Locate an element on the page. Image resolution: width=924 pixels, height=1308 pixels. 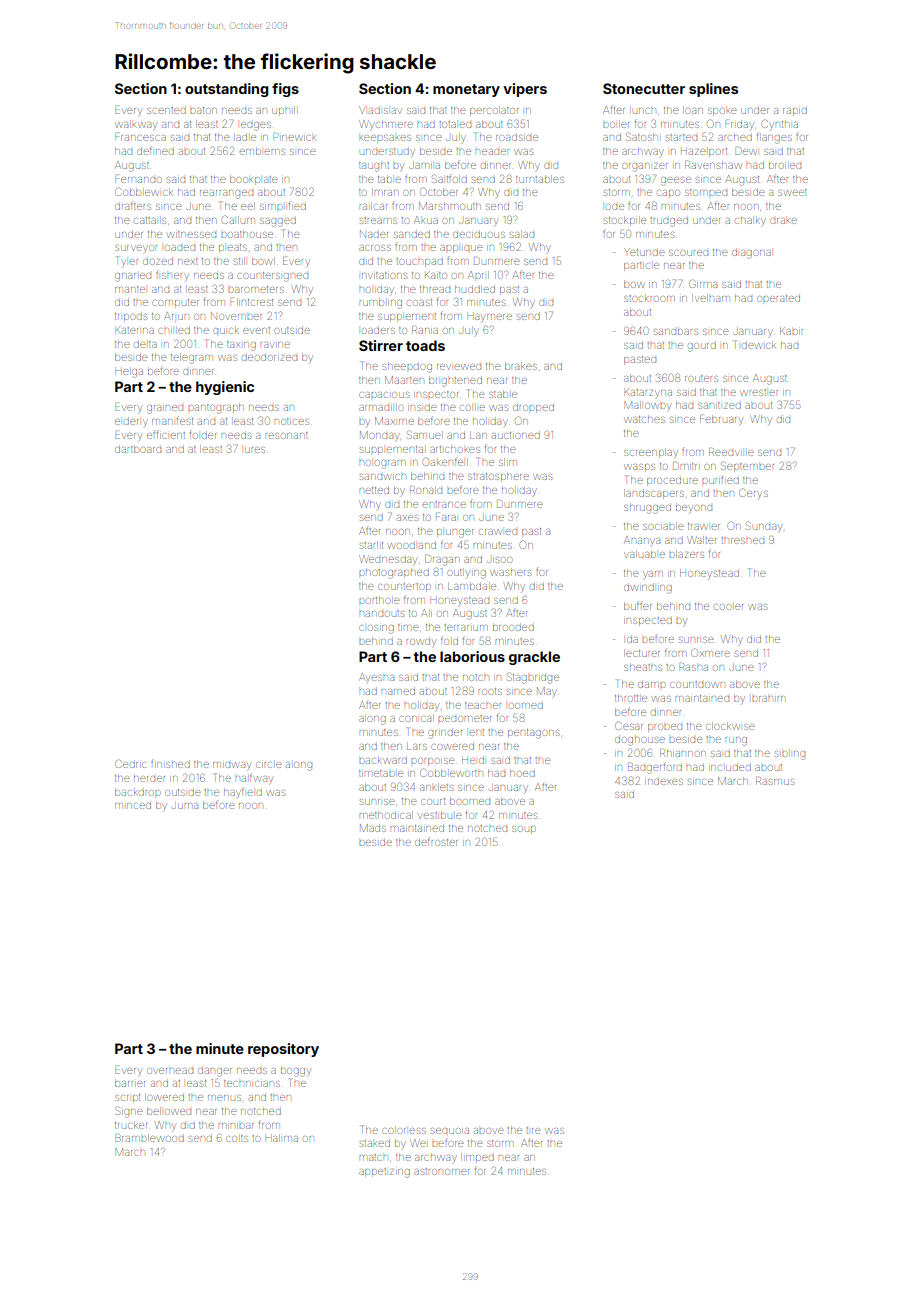
Rasmus is located at coordinates (775, 781).
